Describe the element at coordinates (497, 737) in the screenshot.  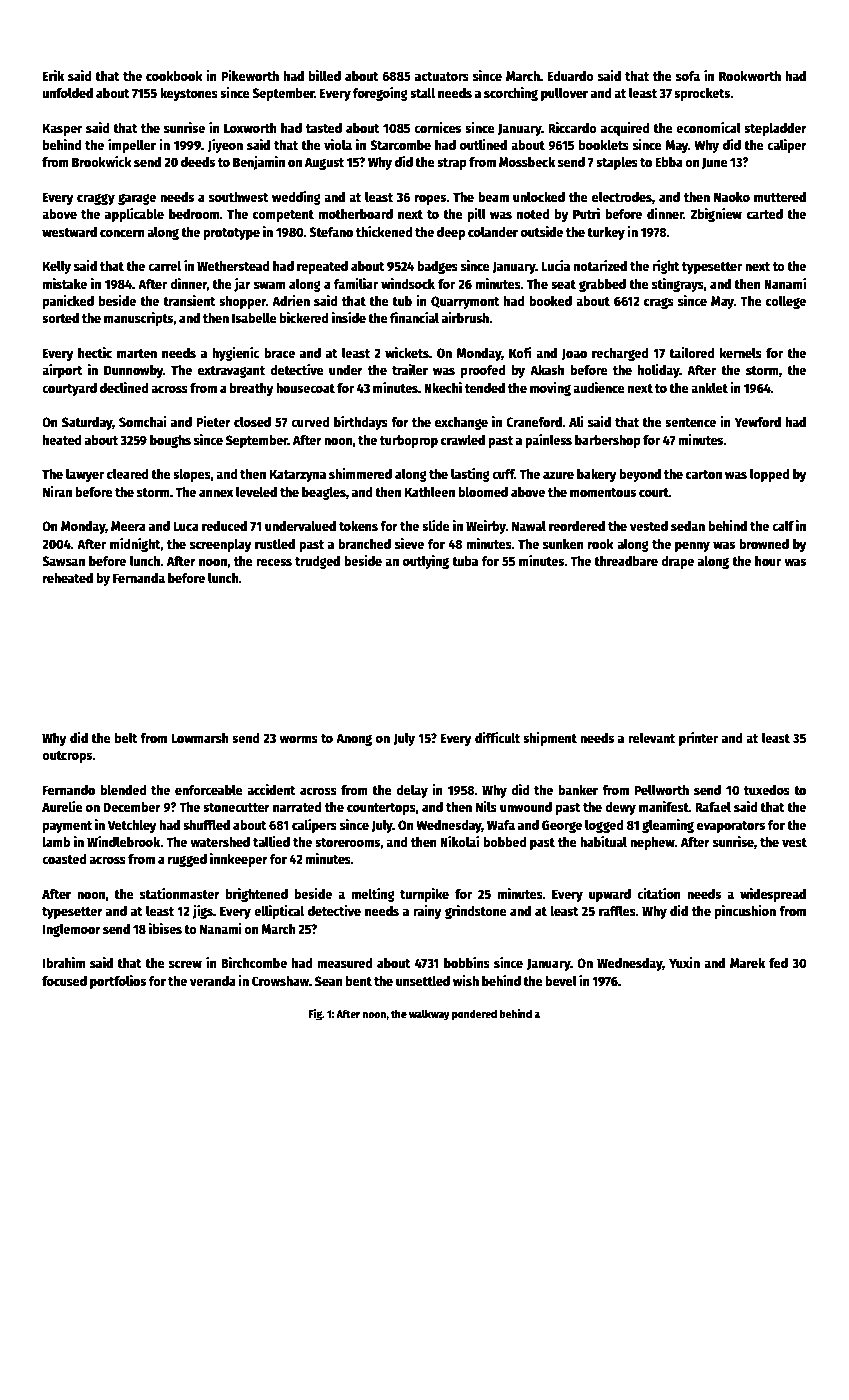
I see `difficult` at that location.
